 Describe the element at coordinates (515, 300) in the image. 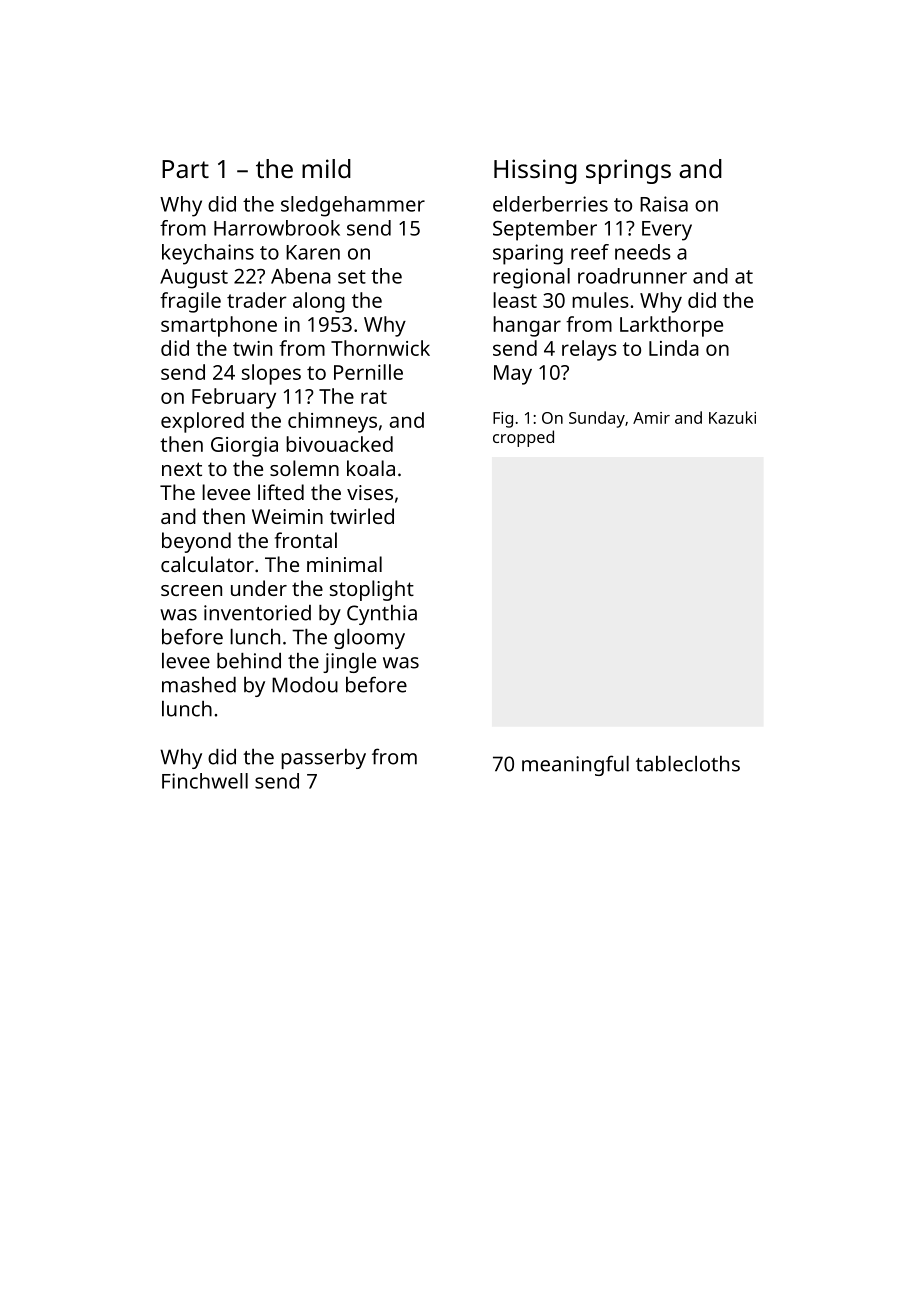

I see `least` at that location.
